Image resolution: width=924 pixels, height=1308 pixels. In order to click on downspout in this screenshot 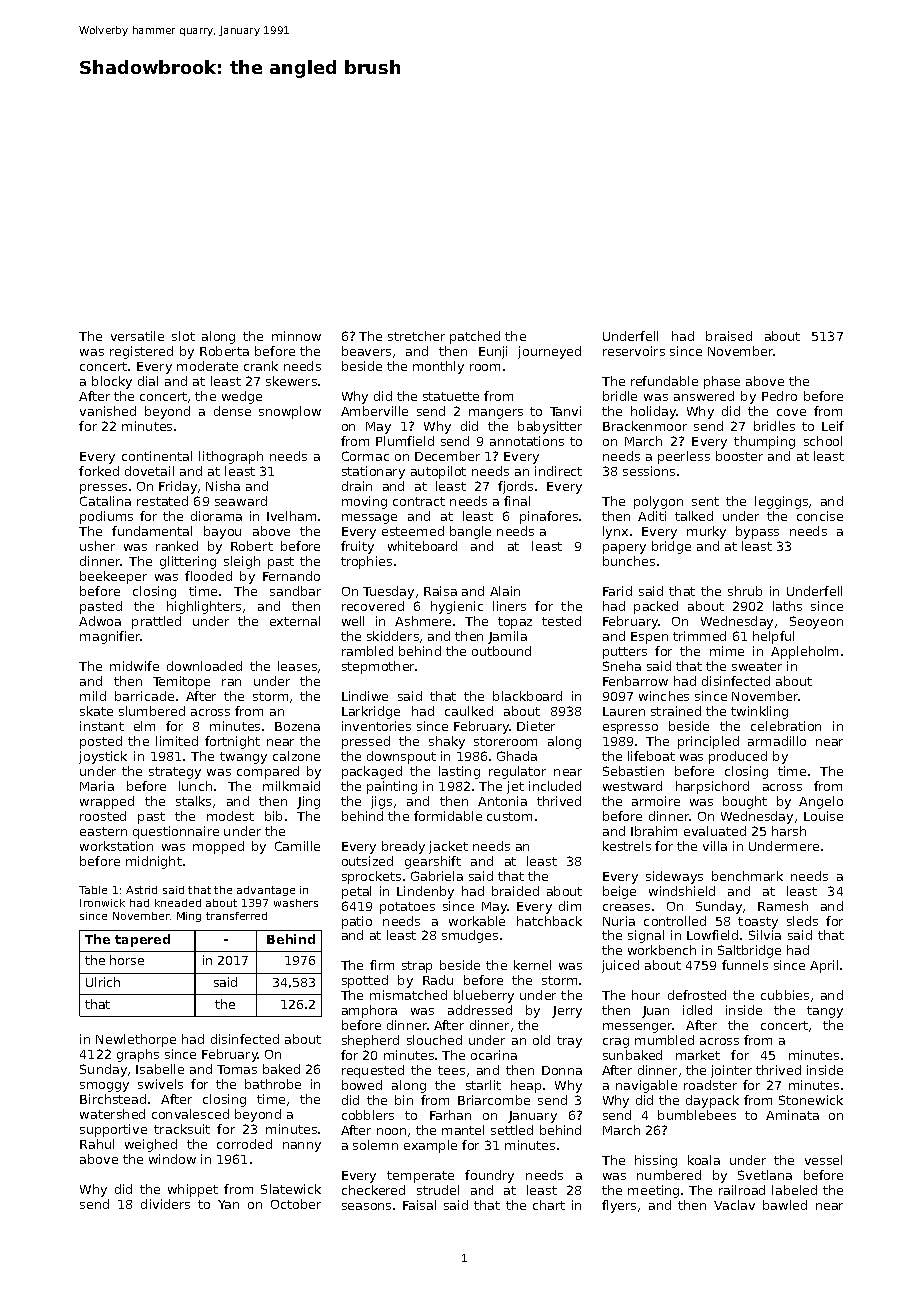, I will do `click(401, 757)`.
